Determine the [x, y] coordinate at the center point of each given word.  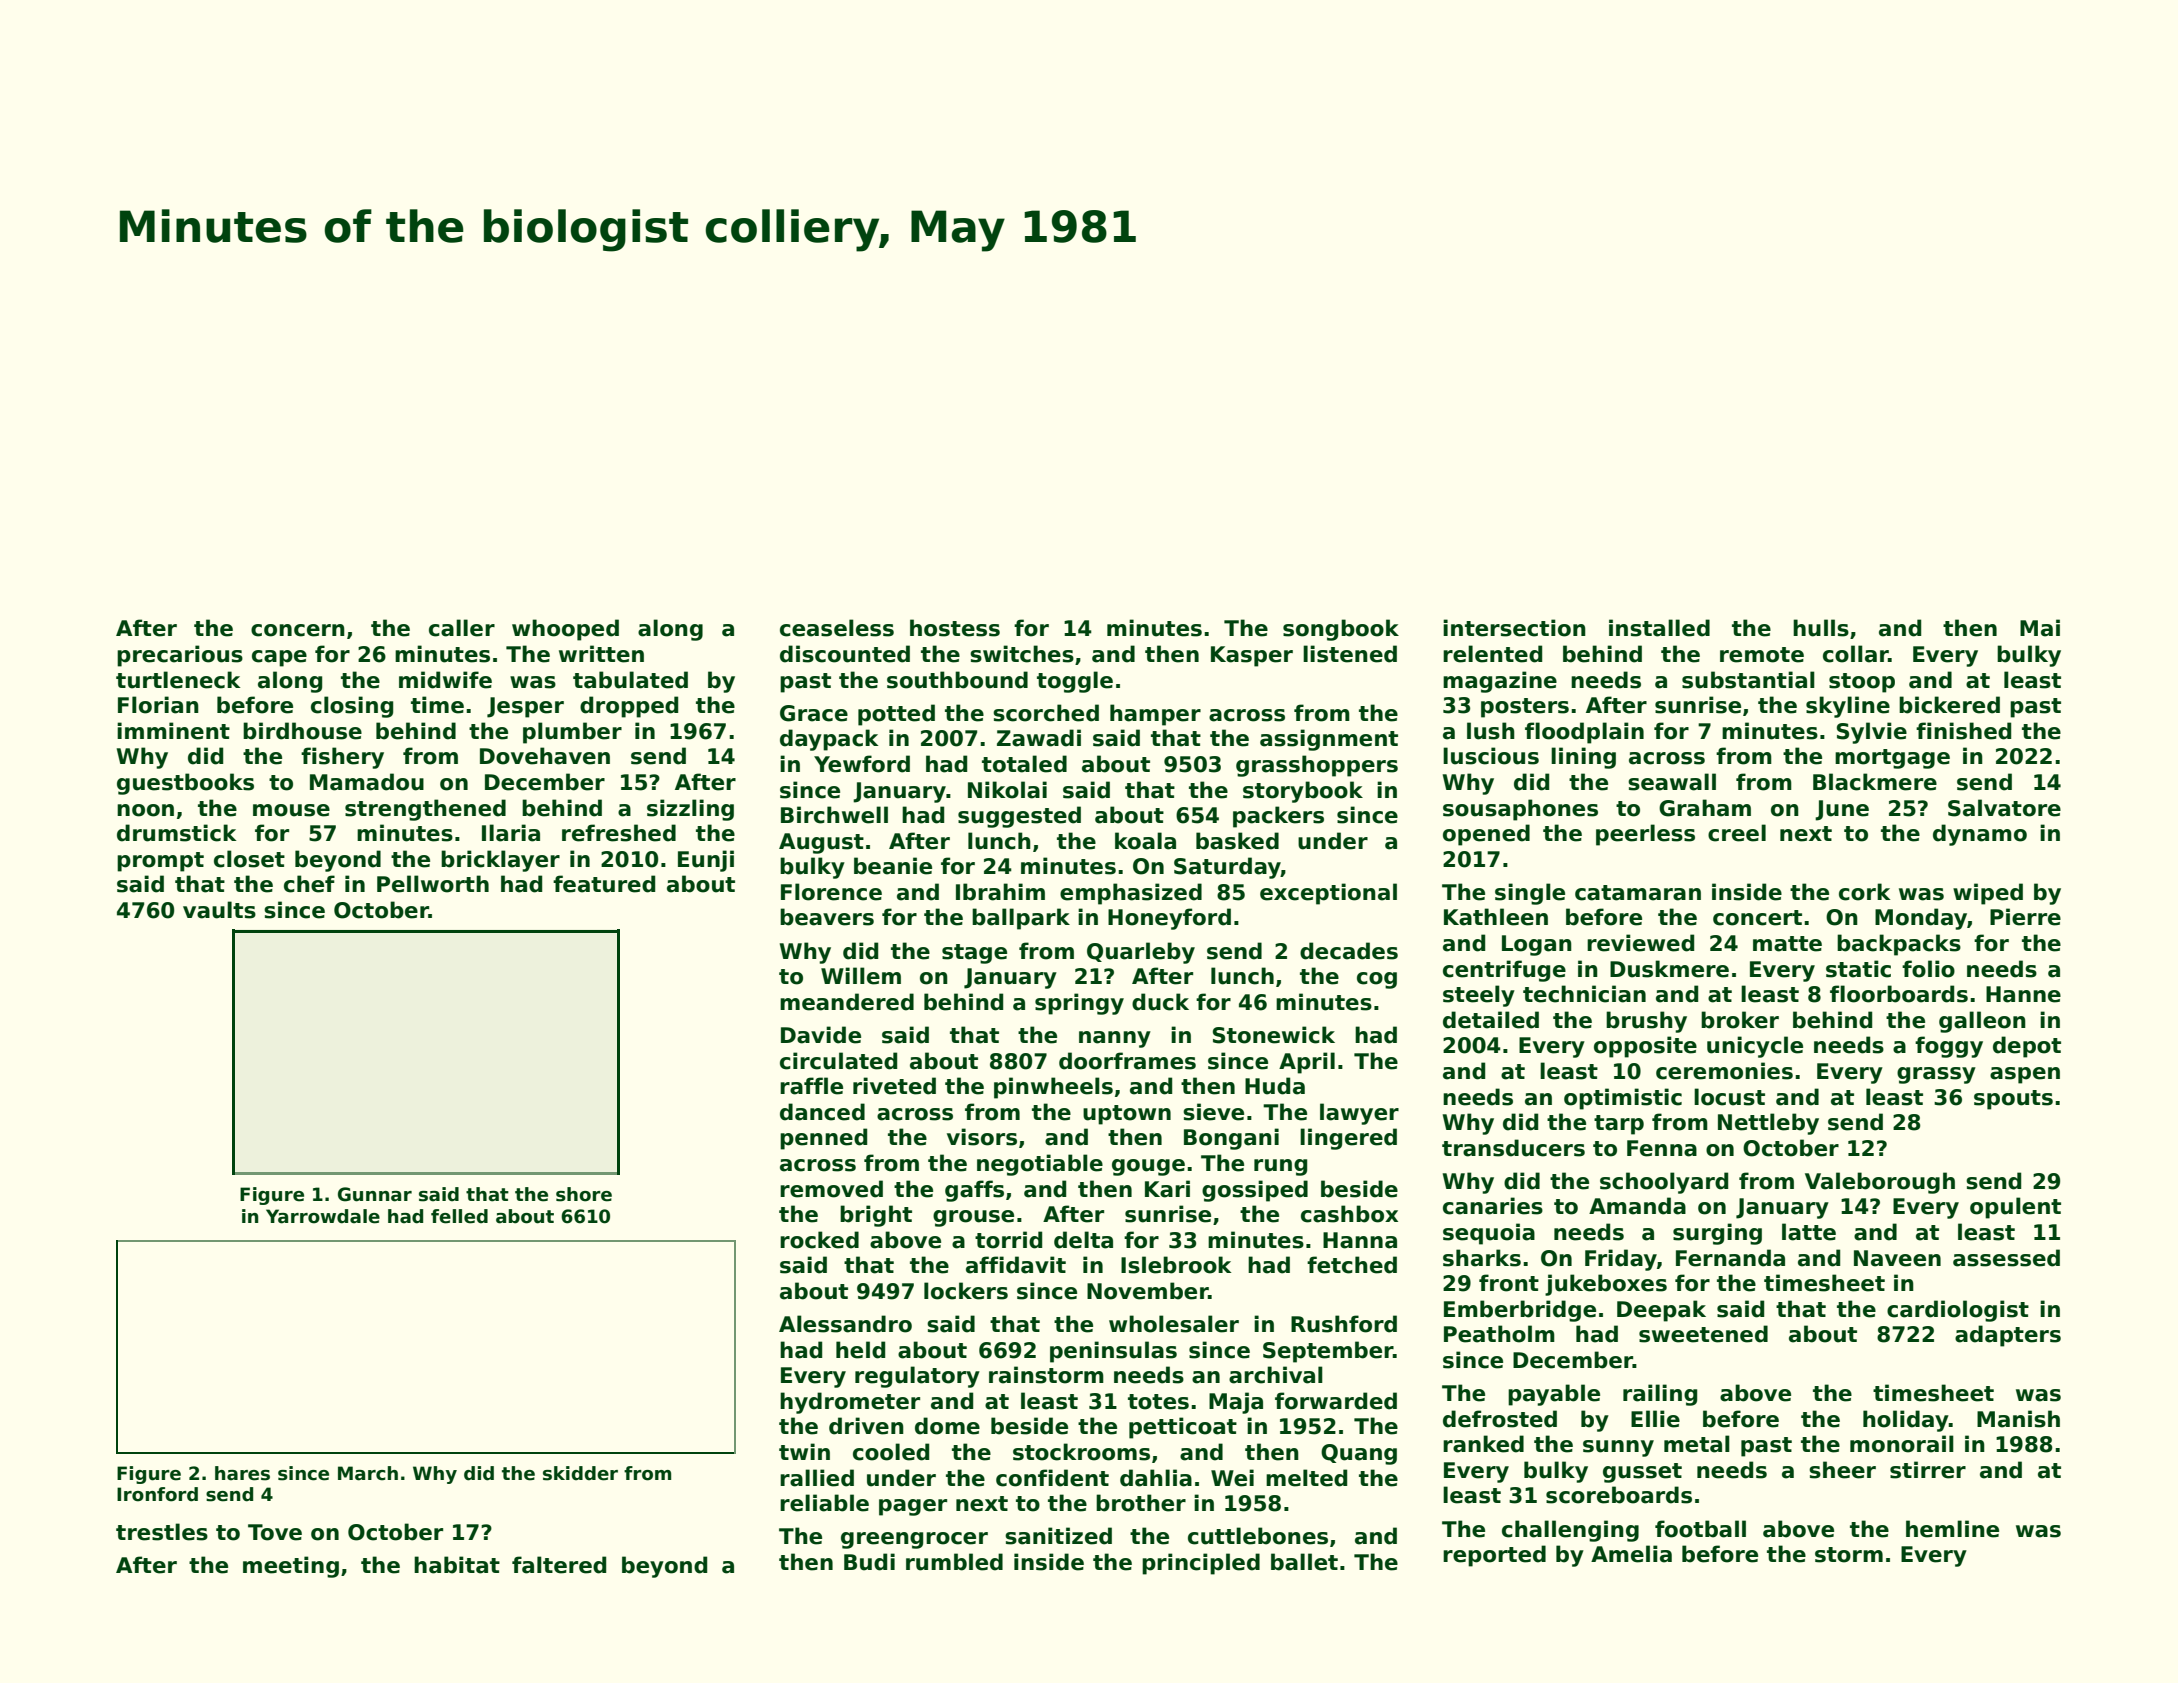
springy [1079, 1004]
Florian [158, 705]
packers [1278, 817]
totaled [1024, 764]
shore [584, 1194]
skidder [580, 1473]
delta [1083, 1240]
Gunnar [375, 1194]
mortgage [1892, 759]
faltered [559, 1565]
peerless [1645, 835]
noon [145, 810]
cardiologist [1958, 1311]
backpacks [1899, 945]
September [1328, 1352]
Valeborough [1880, 1183]
